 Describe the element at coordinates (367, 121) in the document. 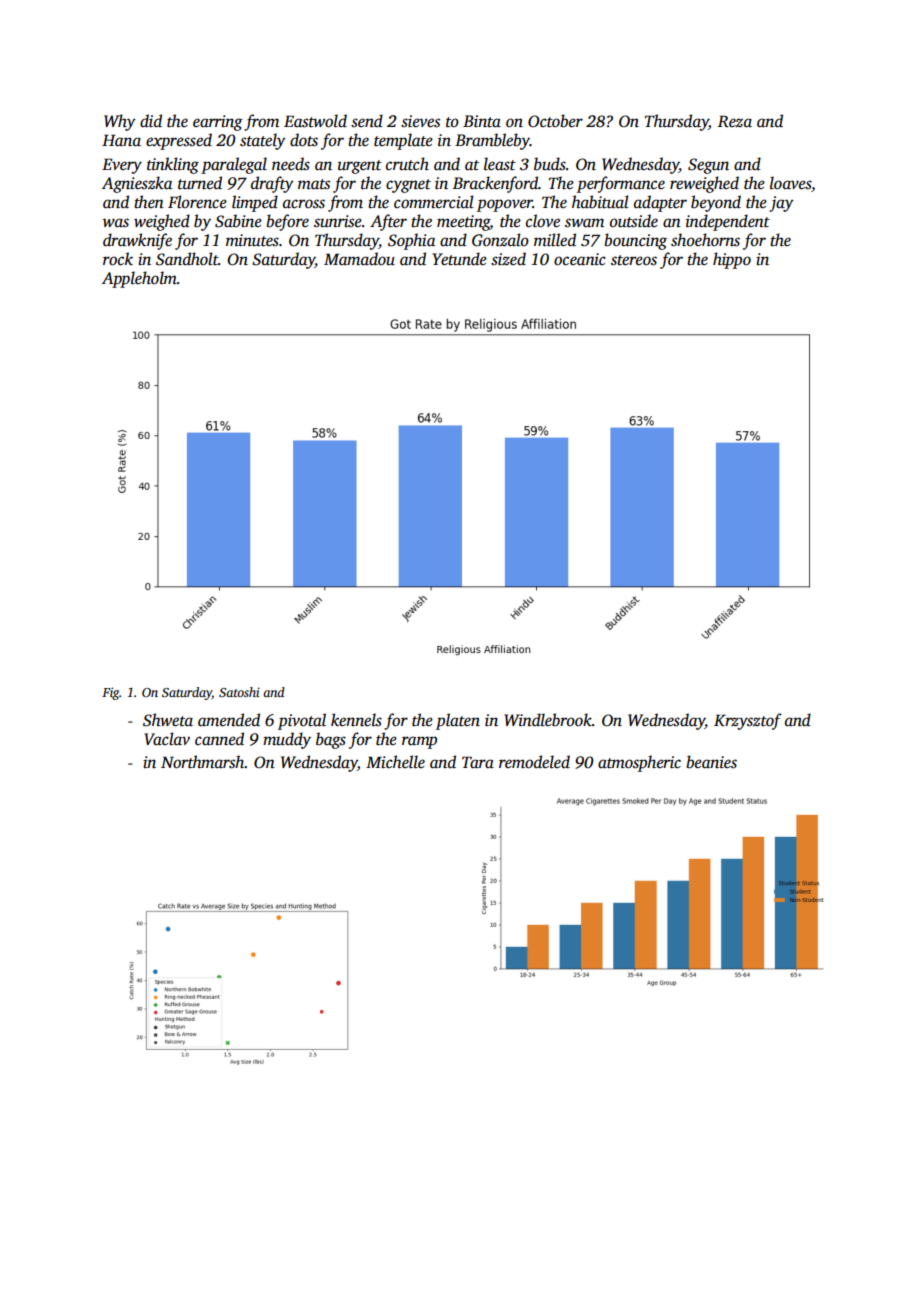

I see `send` at that location.
